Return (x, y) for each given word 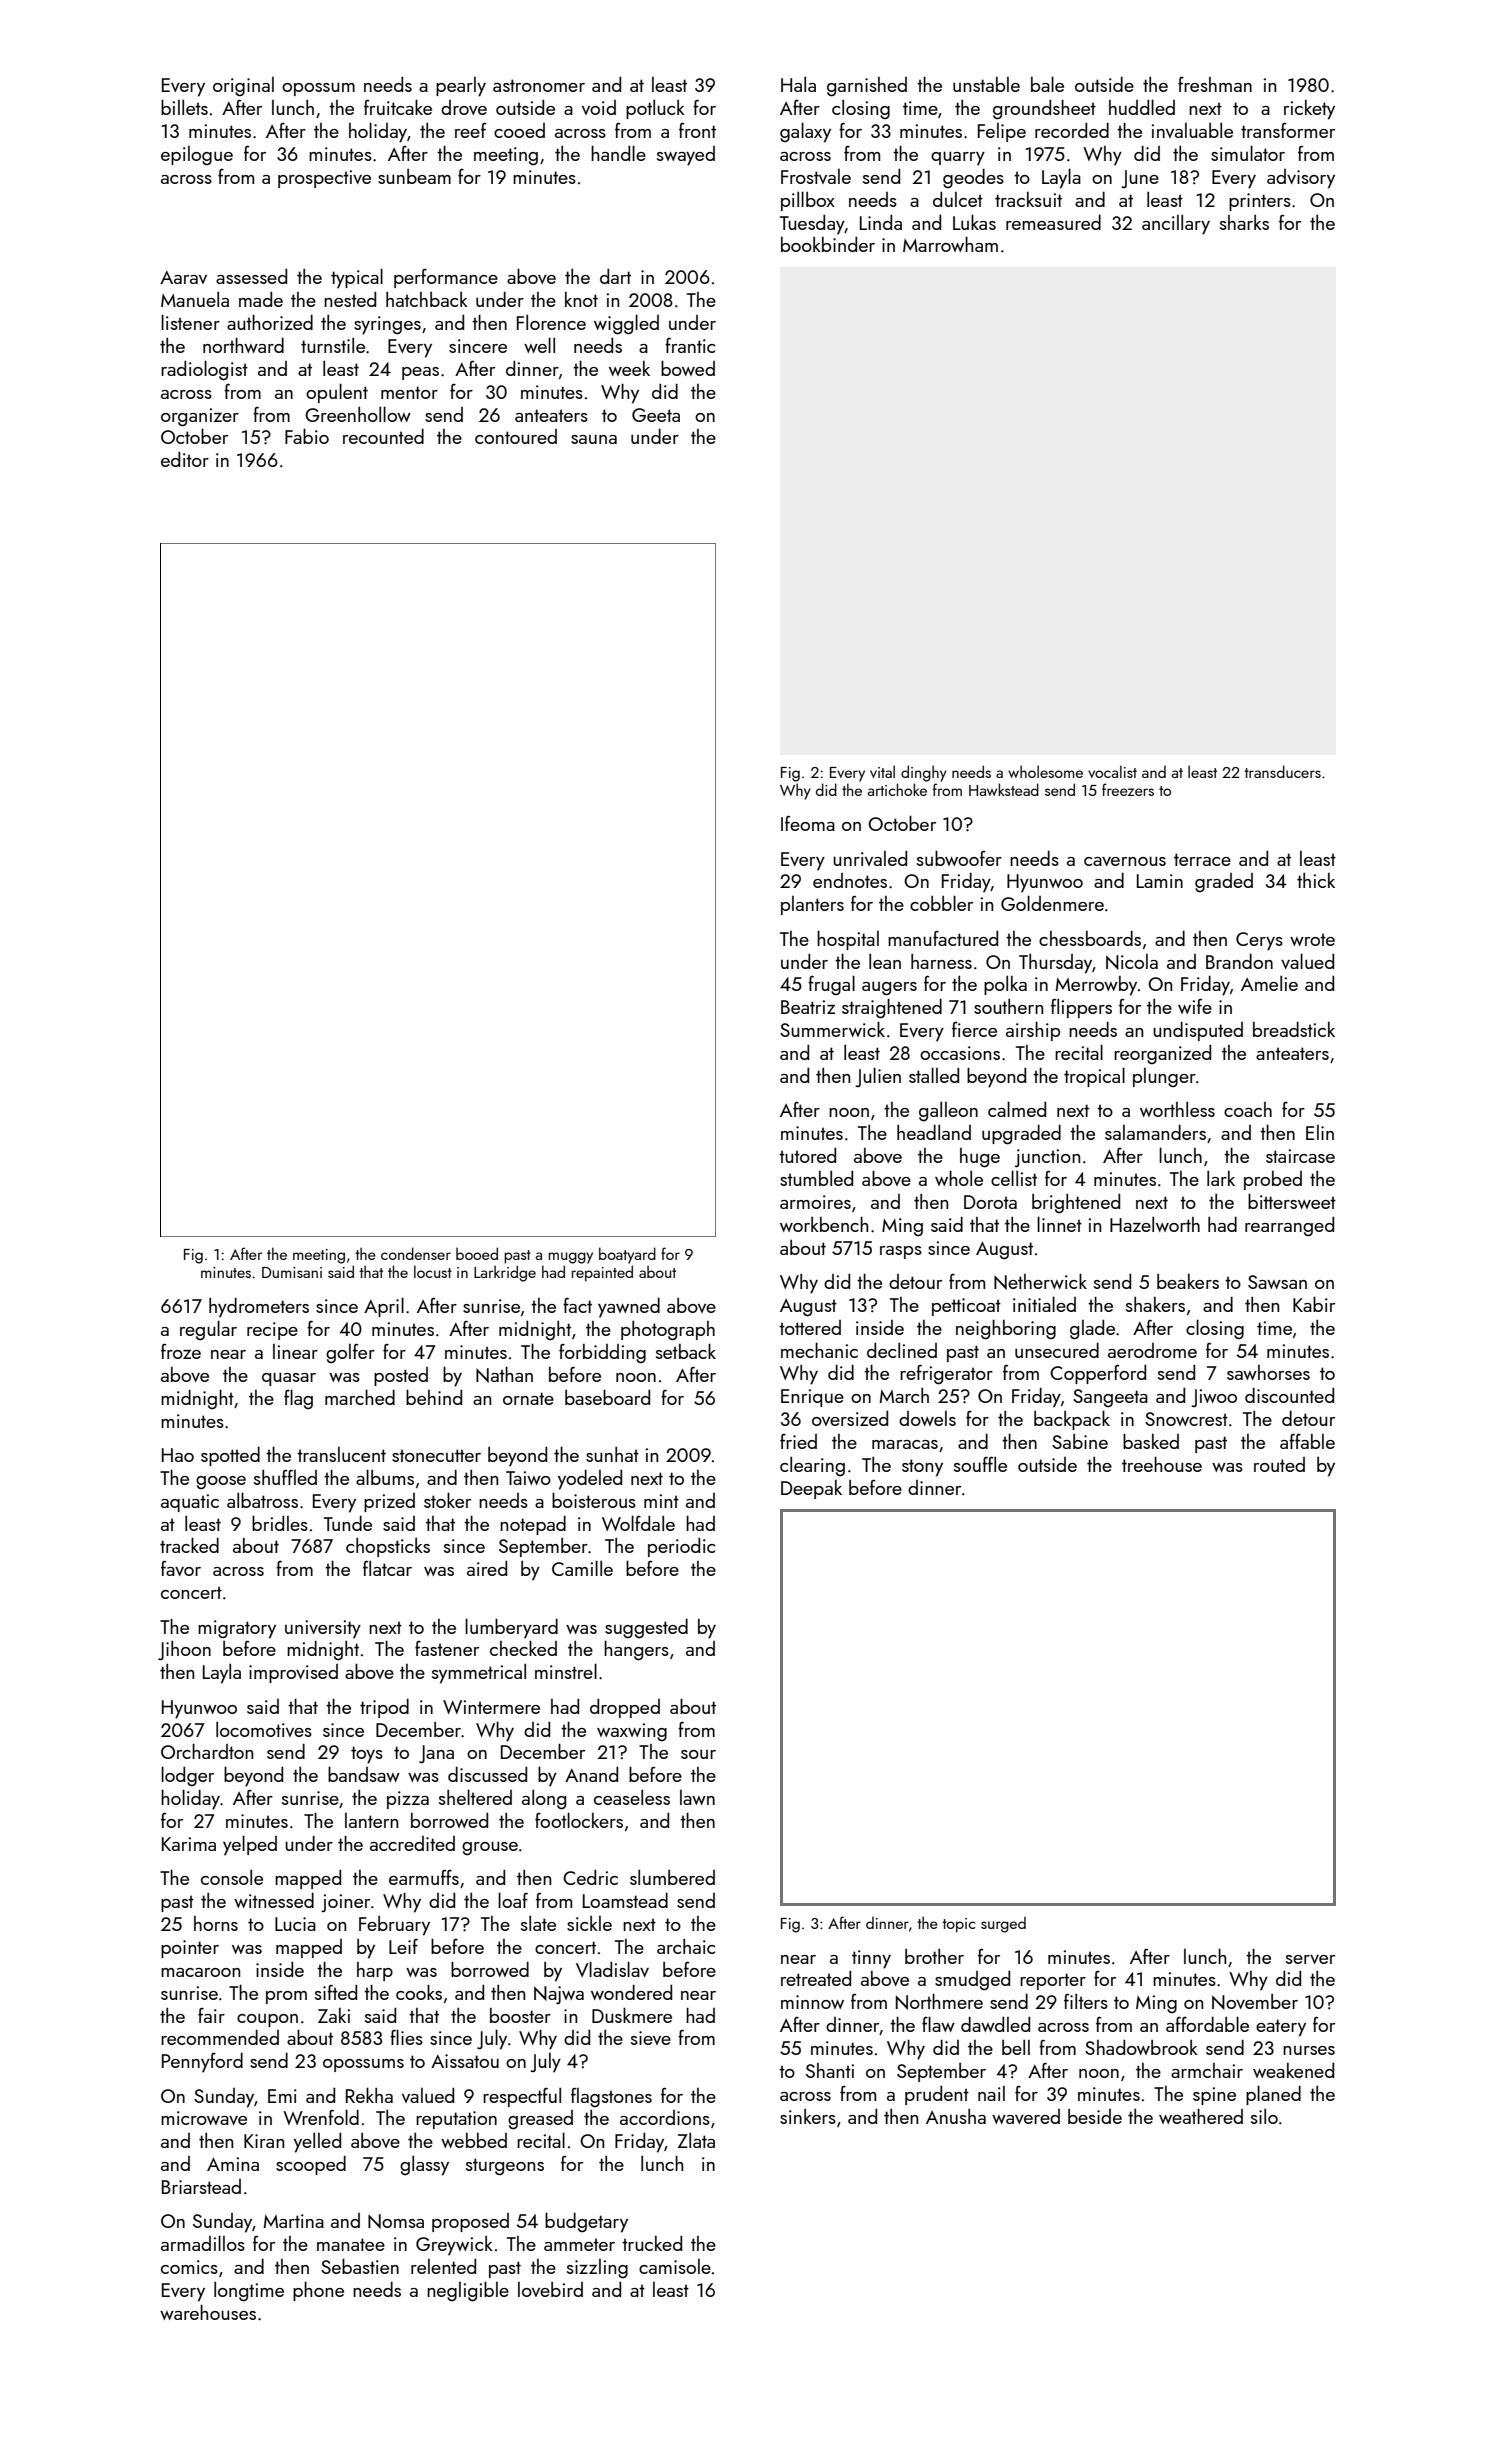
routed (1279, 1464)
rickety (1309, 110)
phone (318, 2291)
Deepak (811, 1489)
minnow (812, 2002)
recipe (272, 1331)
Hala (798, 84)
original (243, 87)
